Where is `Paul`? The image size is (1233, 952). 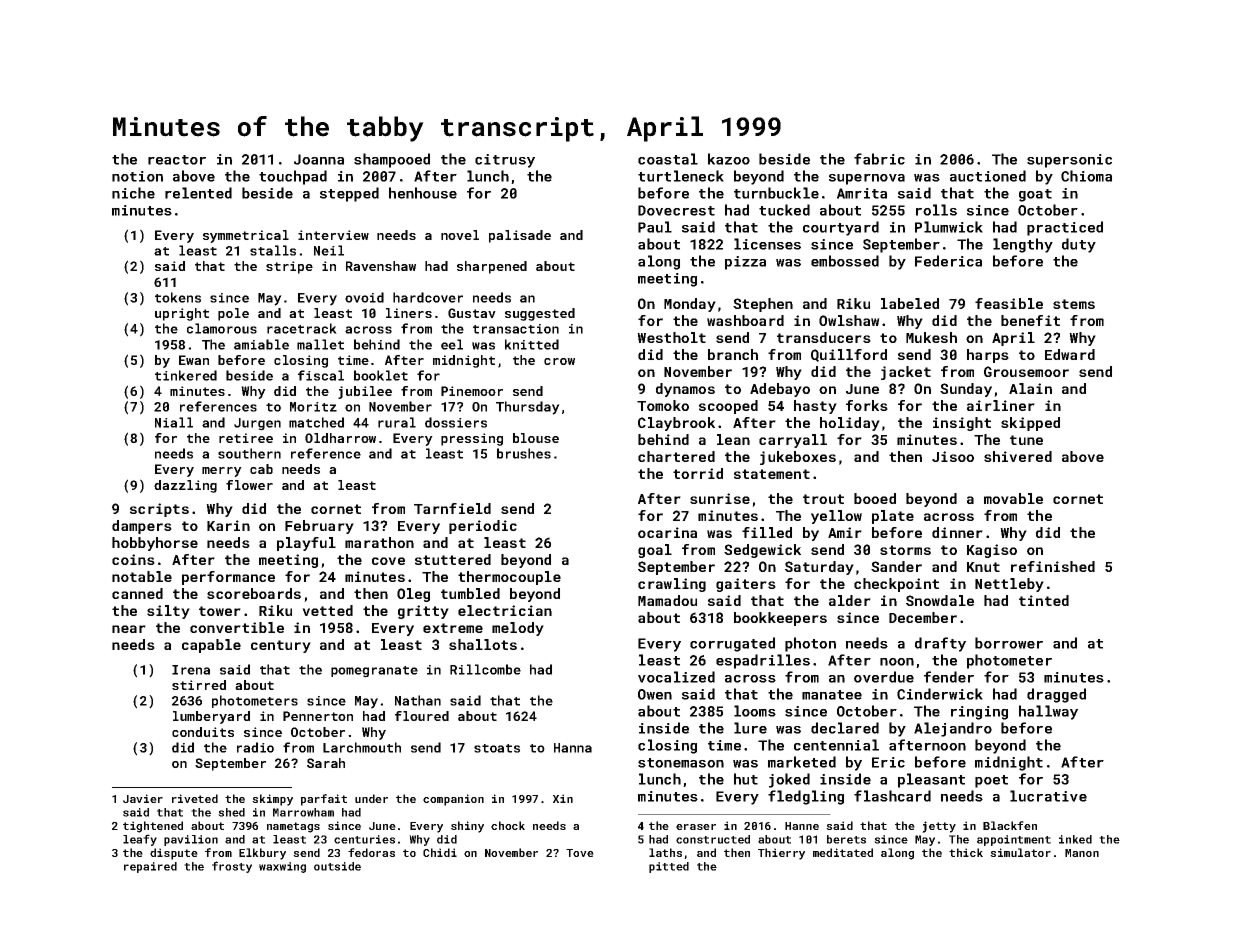 Paul is located at coordinates (655, 227).
